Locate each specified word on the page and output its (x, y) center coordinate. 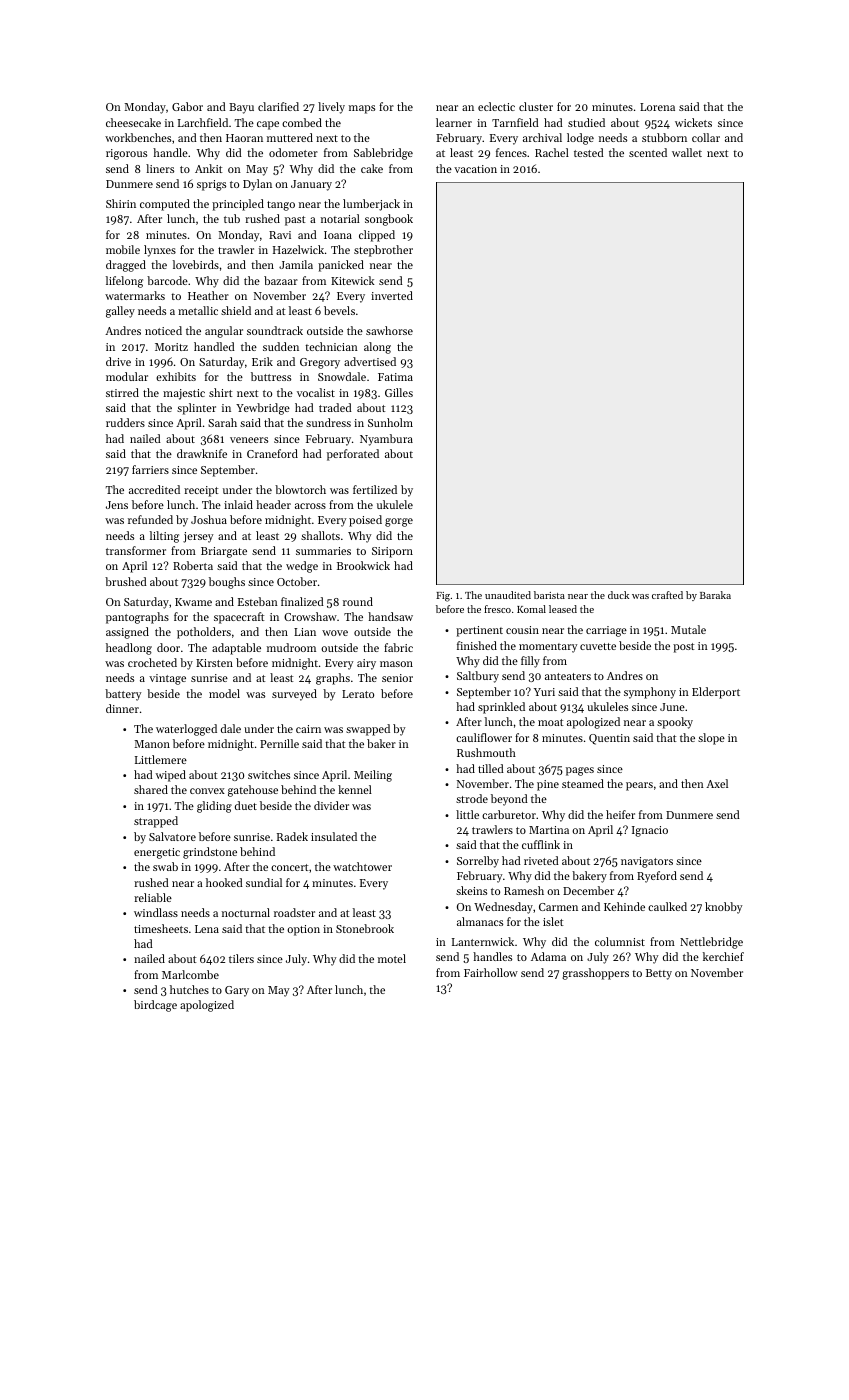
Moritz (171, 347)
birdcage (155, 1006)
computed (165, 205)
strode (472, 798)
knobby (723, 908)
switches (269, 774)
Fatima (395, 377)
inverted (392, 295)
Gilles (399, 392)
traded (335, 407)
